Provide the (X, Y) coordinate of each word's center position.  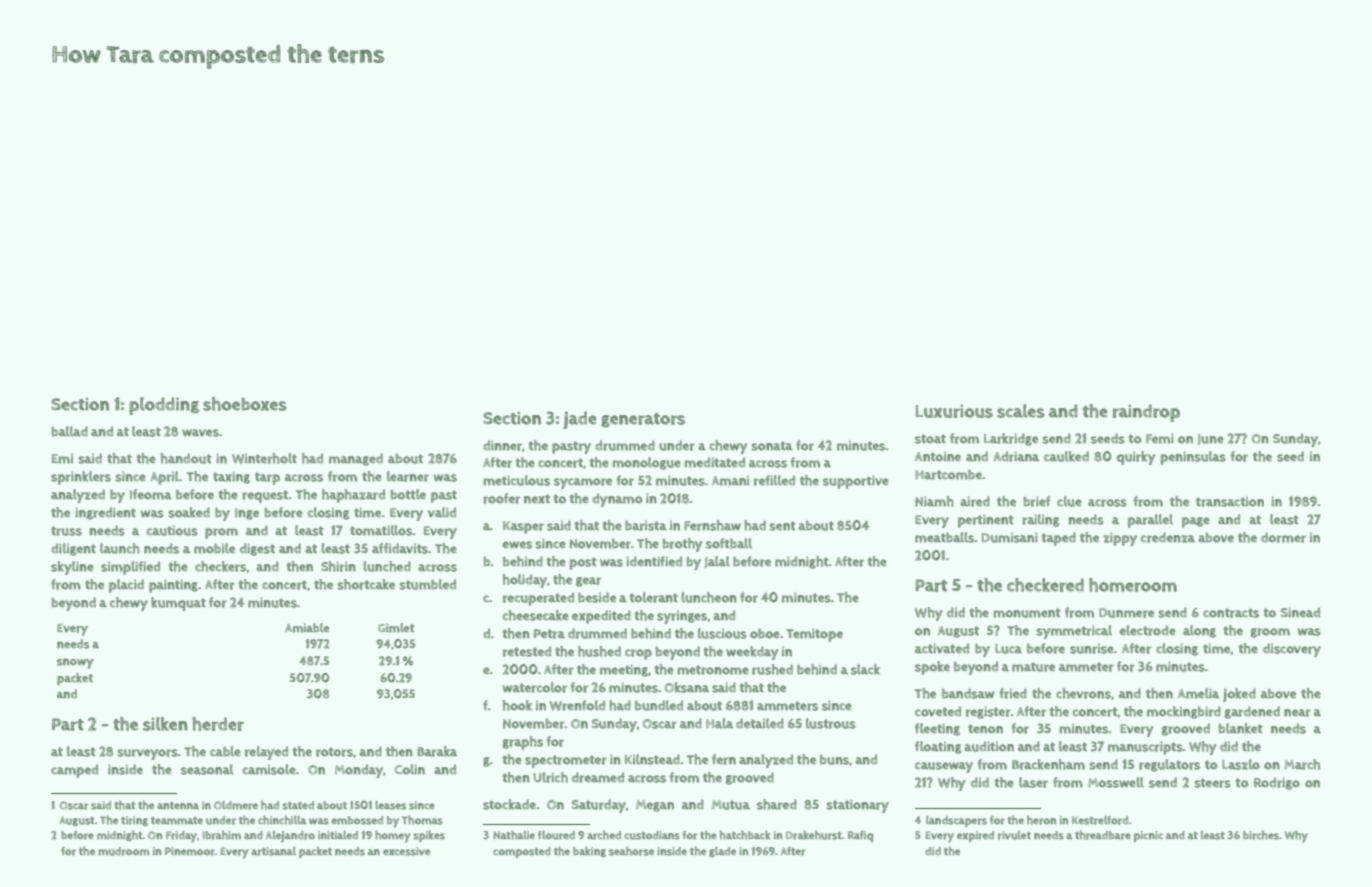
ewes (517, 545)
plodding (164, 406)
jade (580, 420)
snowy (75, 663)
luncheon (709, 597)
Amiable (307, 628)
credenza (1168, 537)
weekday (752, 653)
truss (66, 531)
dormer (1283, 537)
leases (390, 805)
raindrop (1146, 413)
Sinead (1300, 612)
